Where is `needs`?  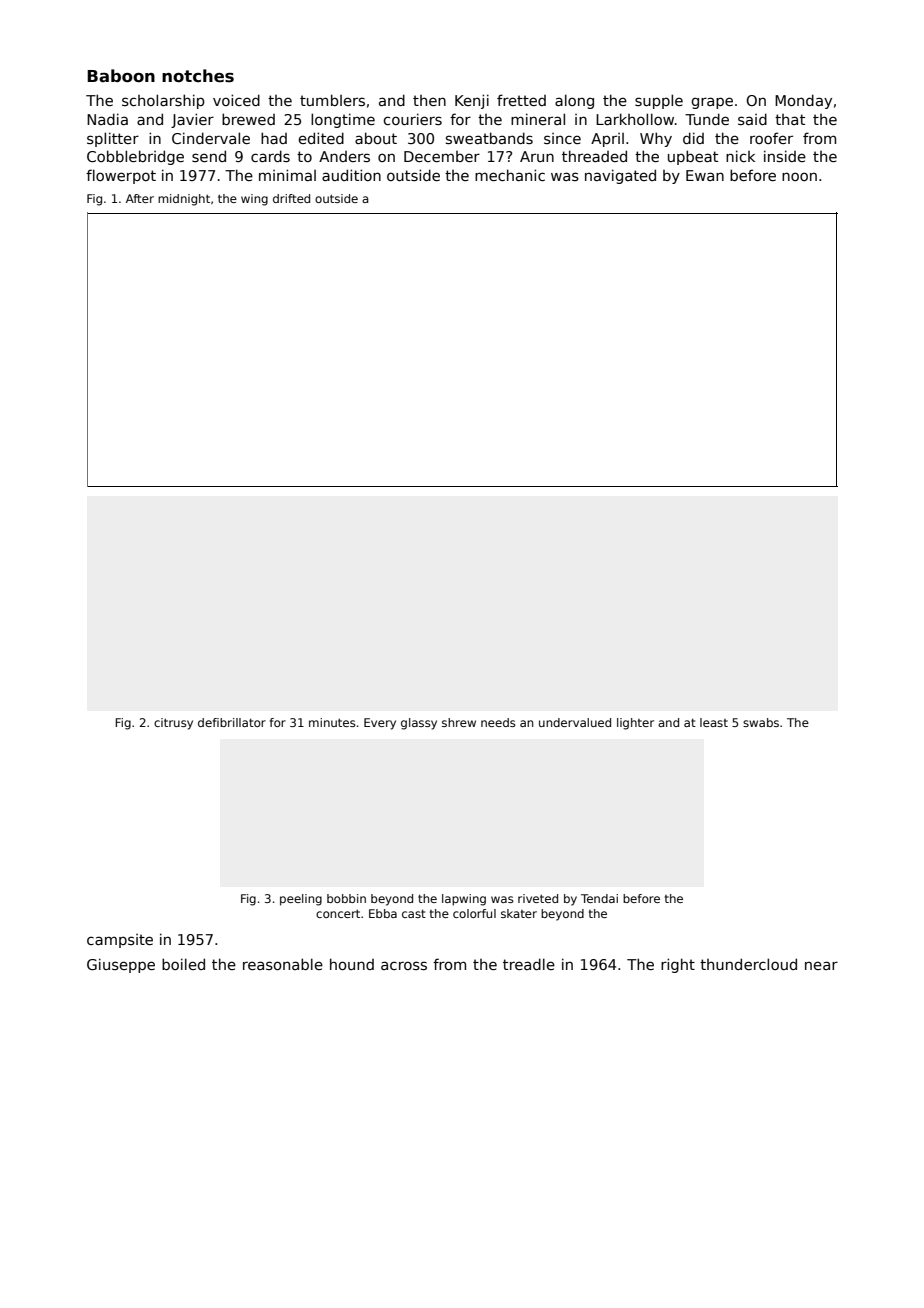 needs is located at coordinates (498, 722).
